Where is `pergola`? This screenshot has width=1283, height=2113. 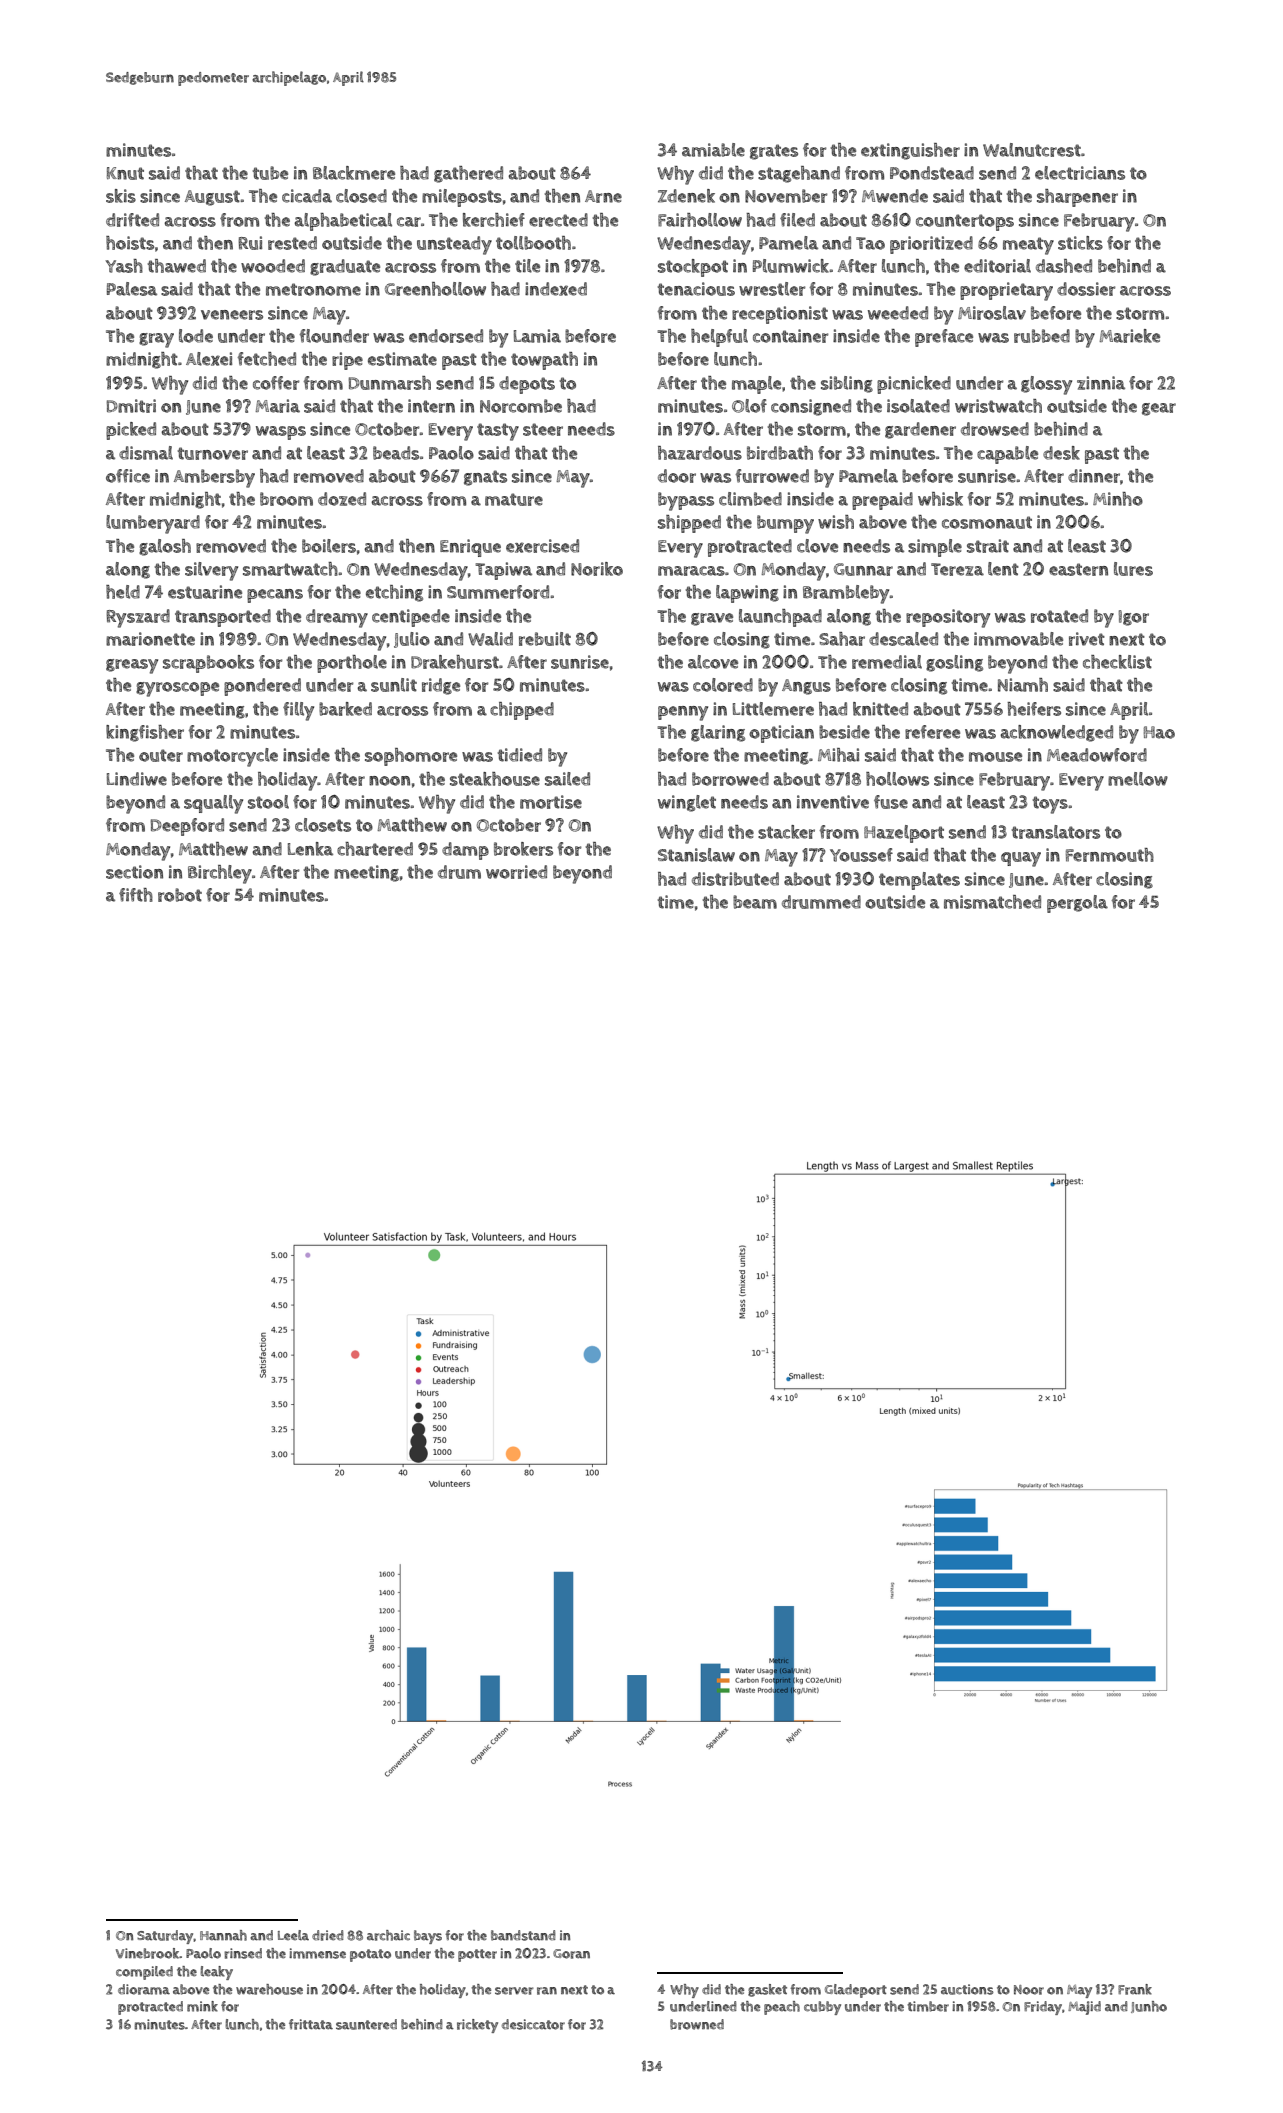
pergola is located at coordinates (1077, 904).
